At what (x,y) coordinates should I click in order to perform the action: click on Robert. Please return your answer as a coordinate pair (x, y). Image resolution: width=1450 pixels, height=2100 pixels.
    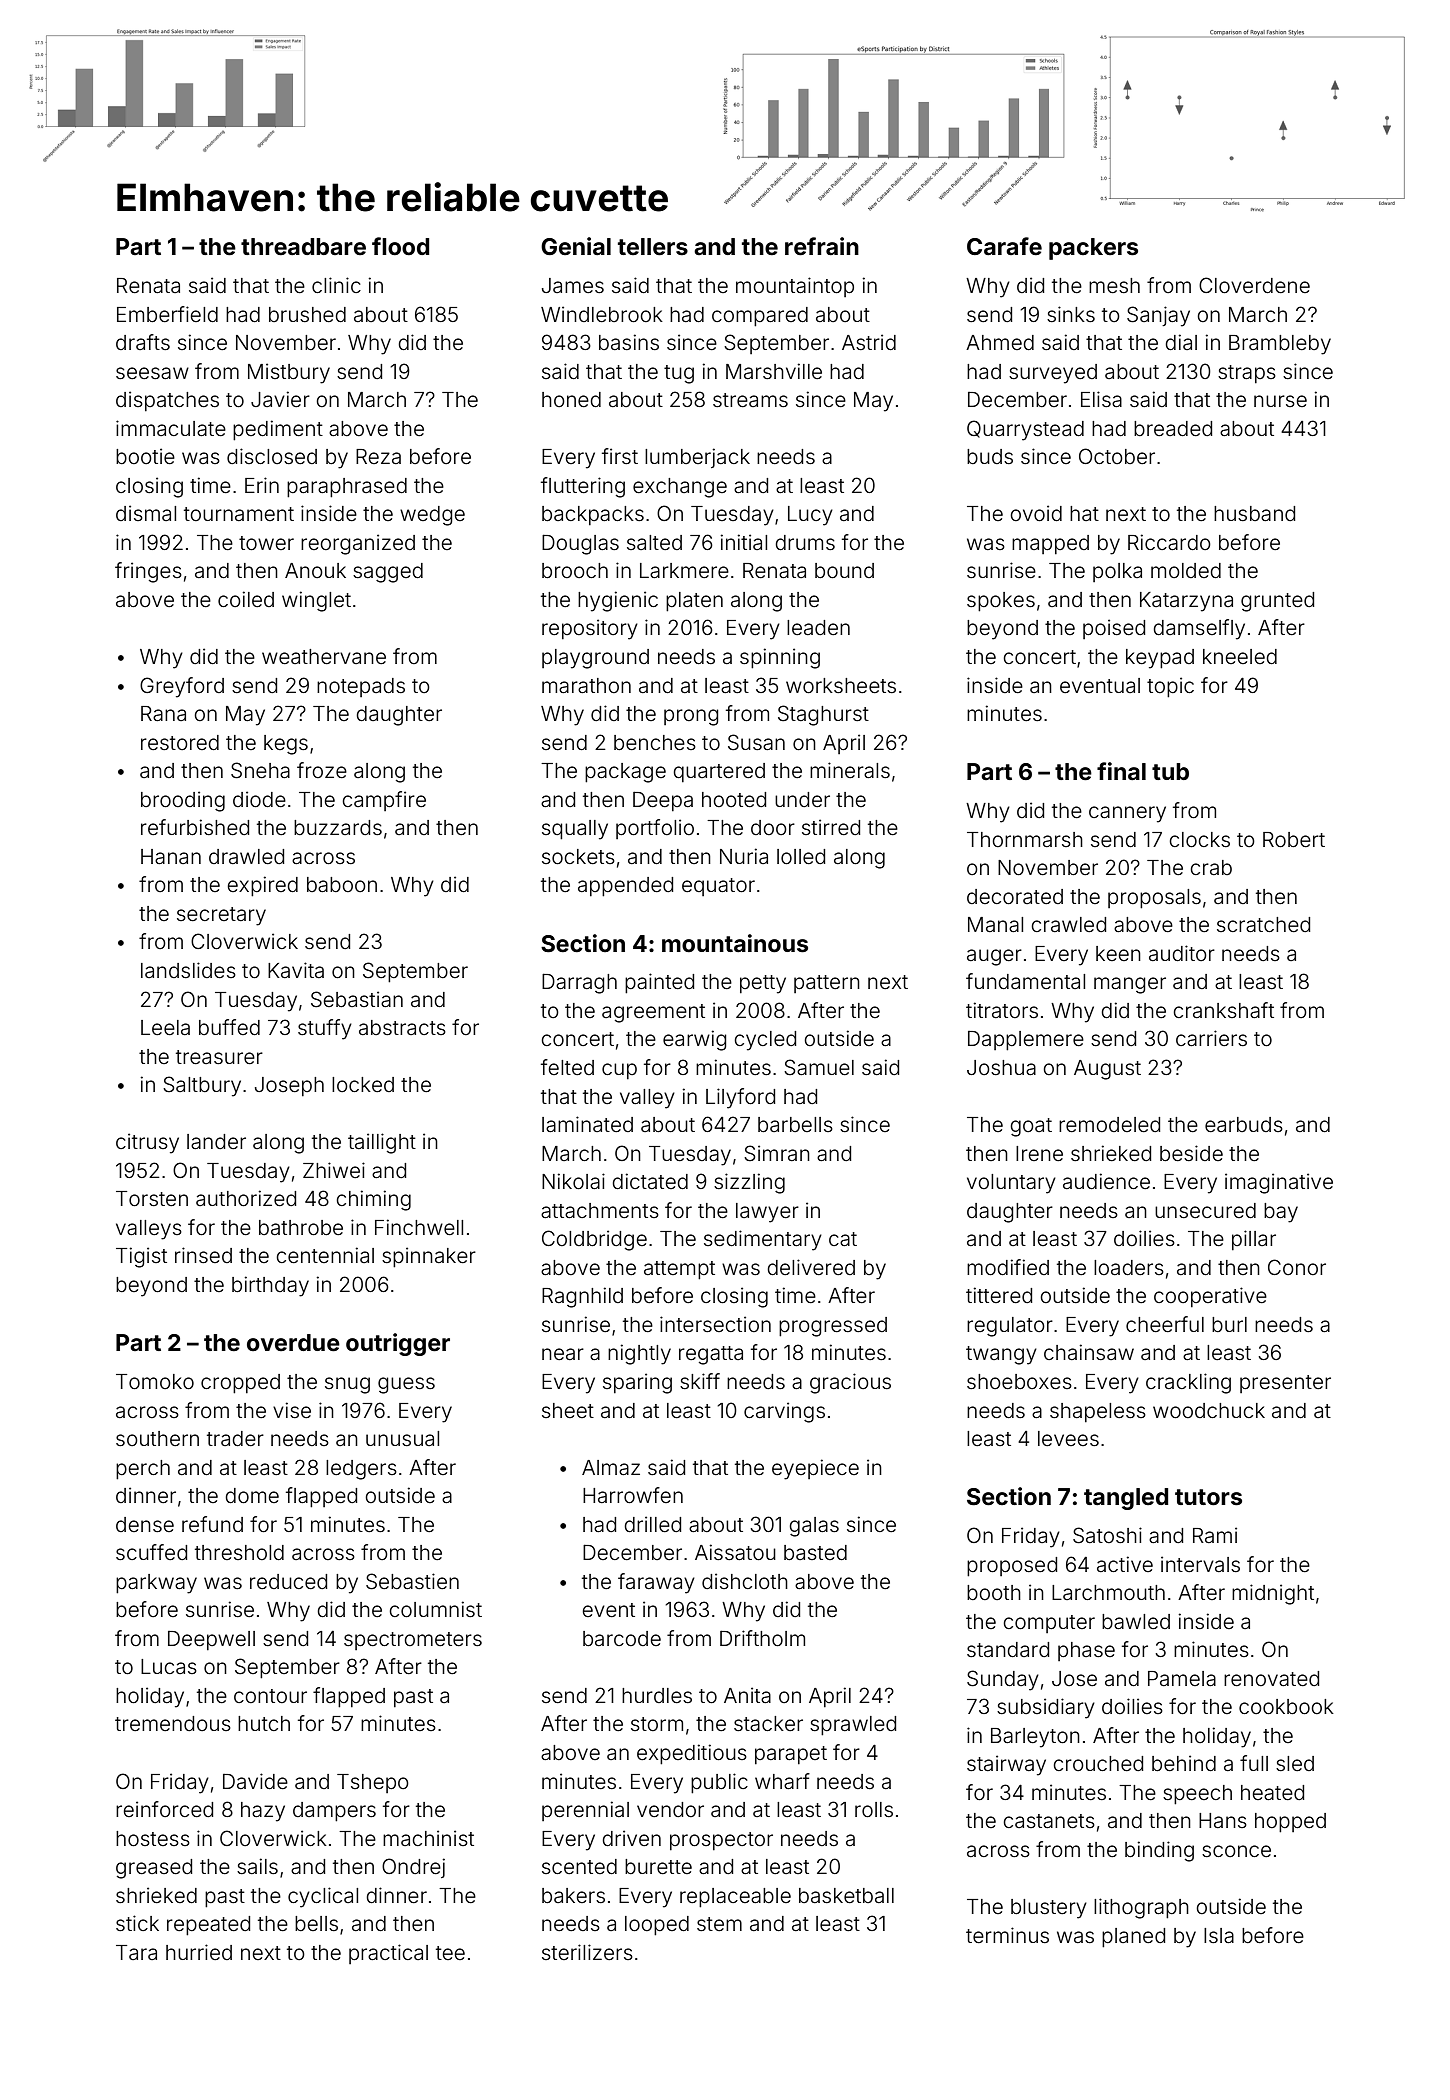
    Looking at the image, I should click on (1294, 840).
